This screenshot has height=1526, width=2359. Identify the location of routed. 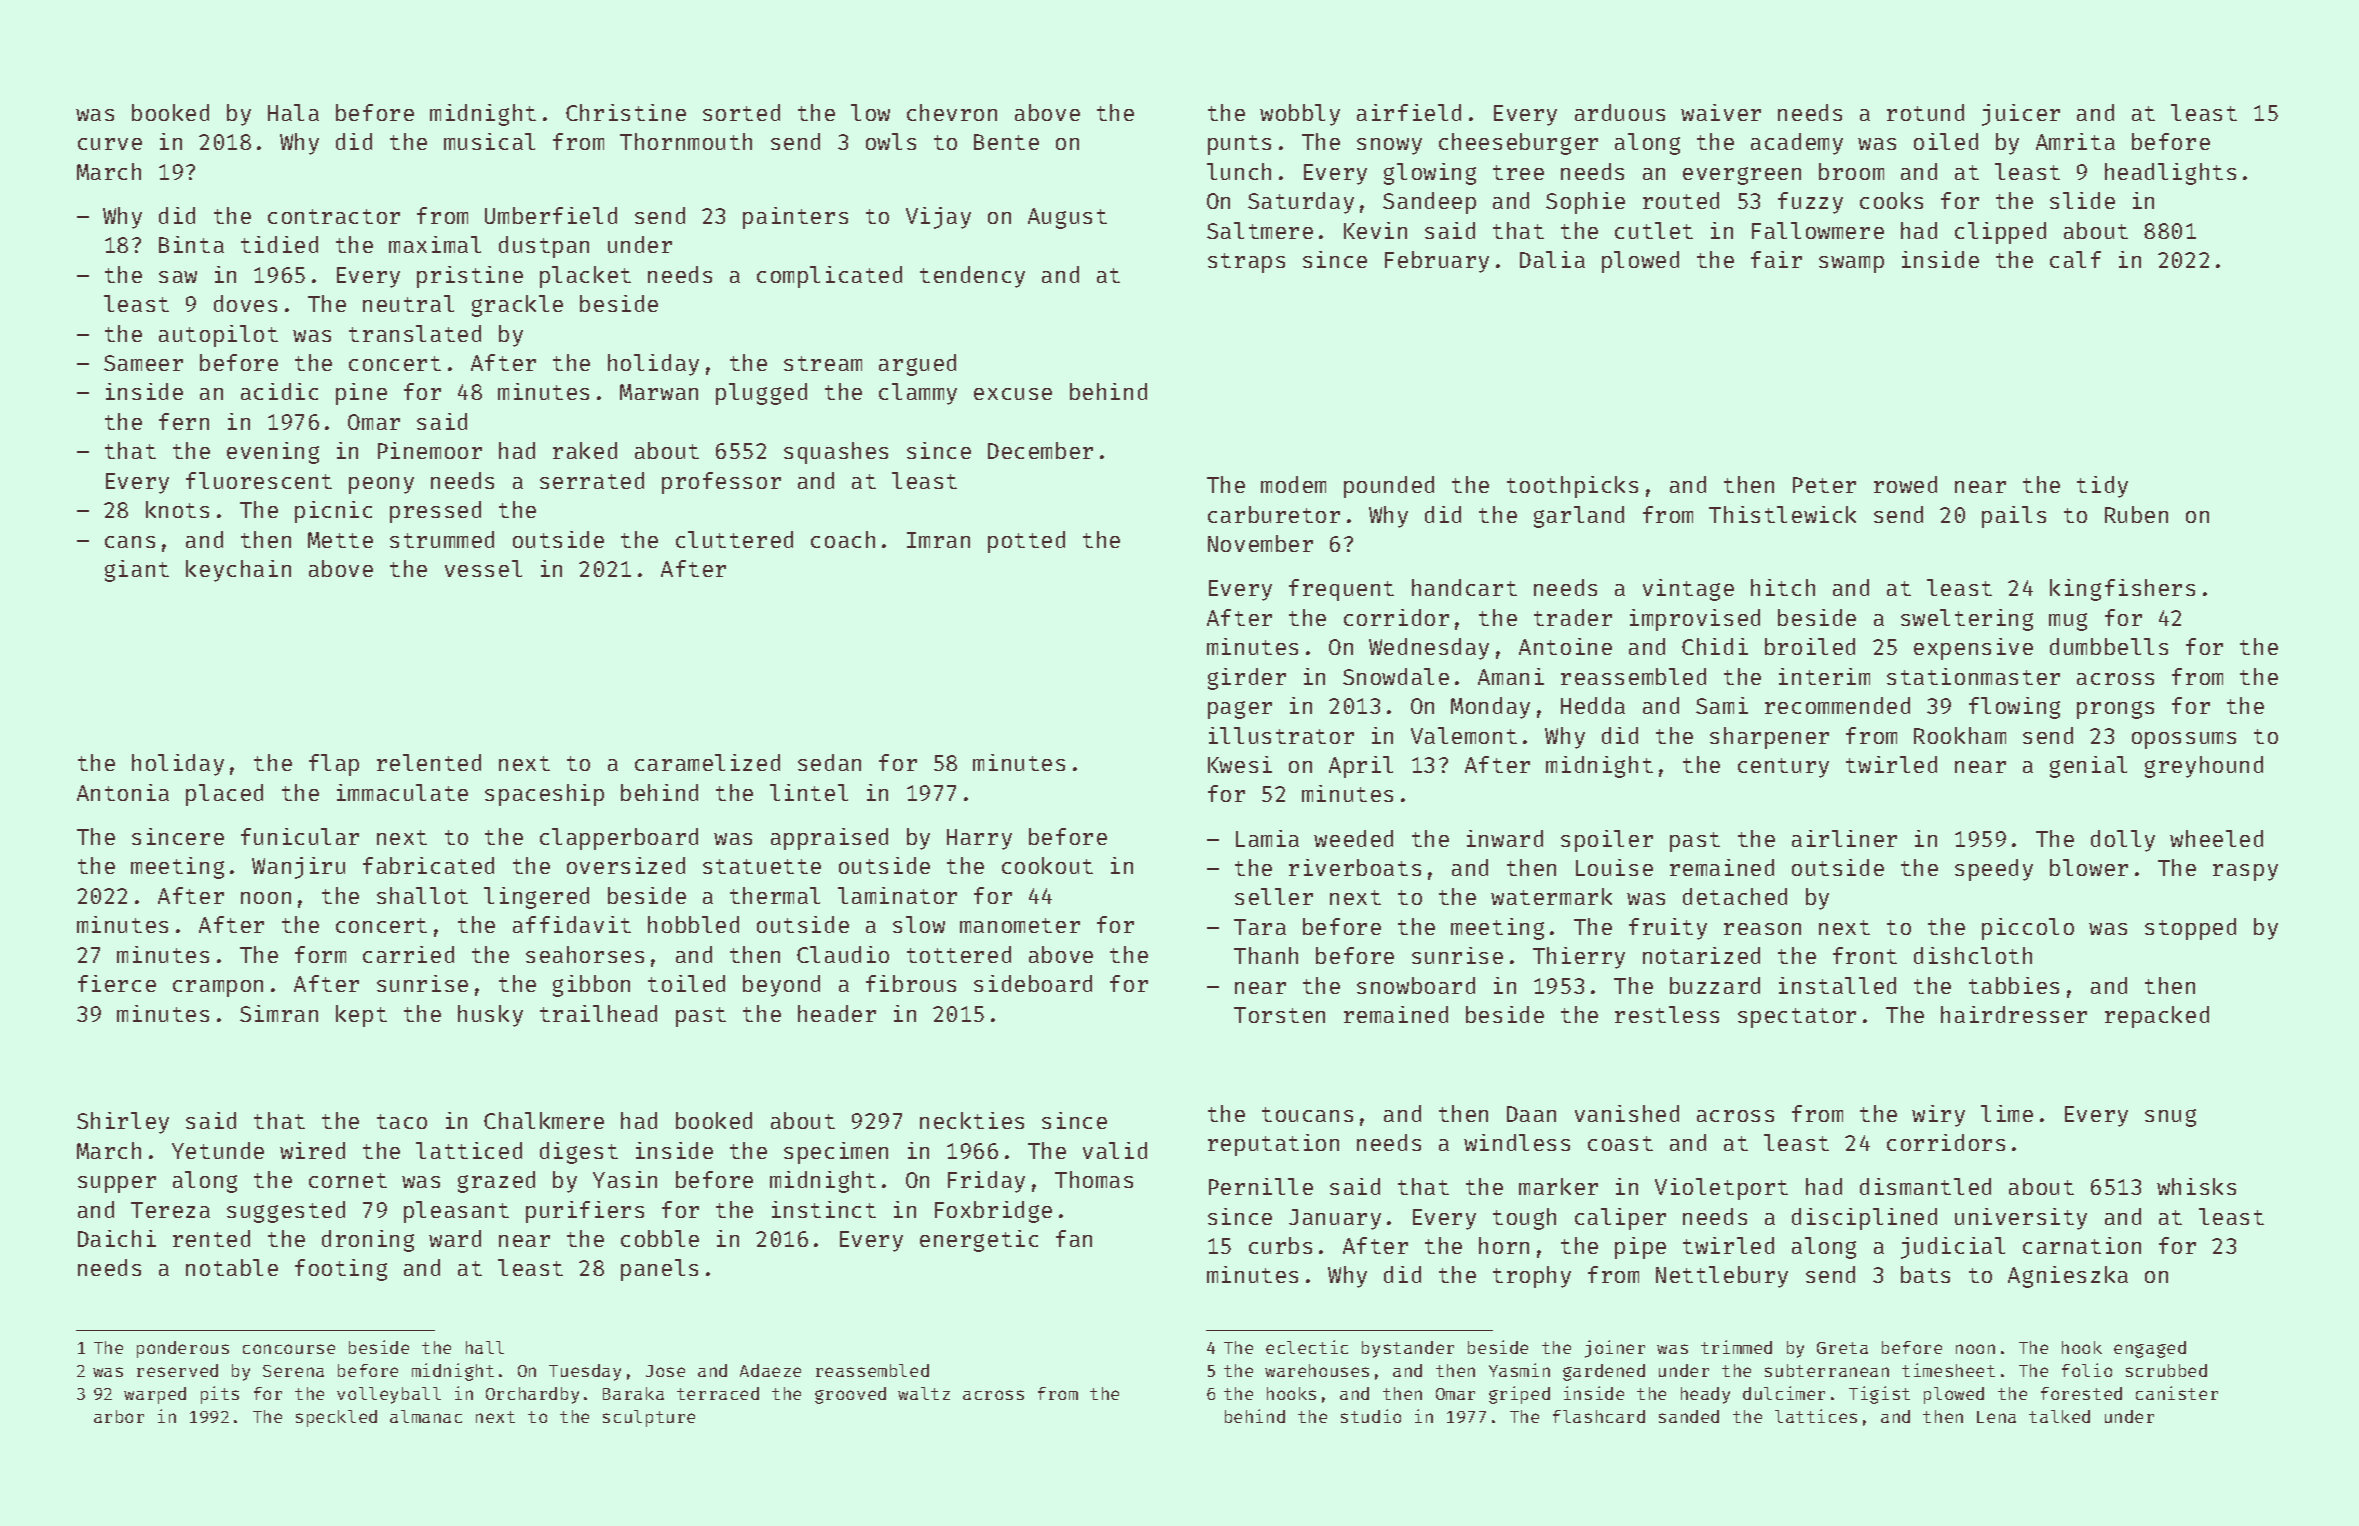
(1681, 200).
